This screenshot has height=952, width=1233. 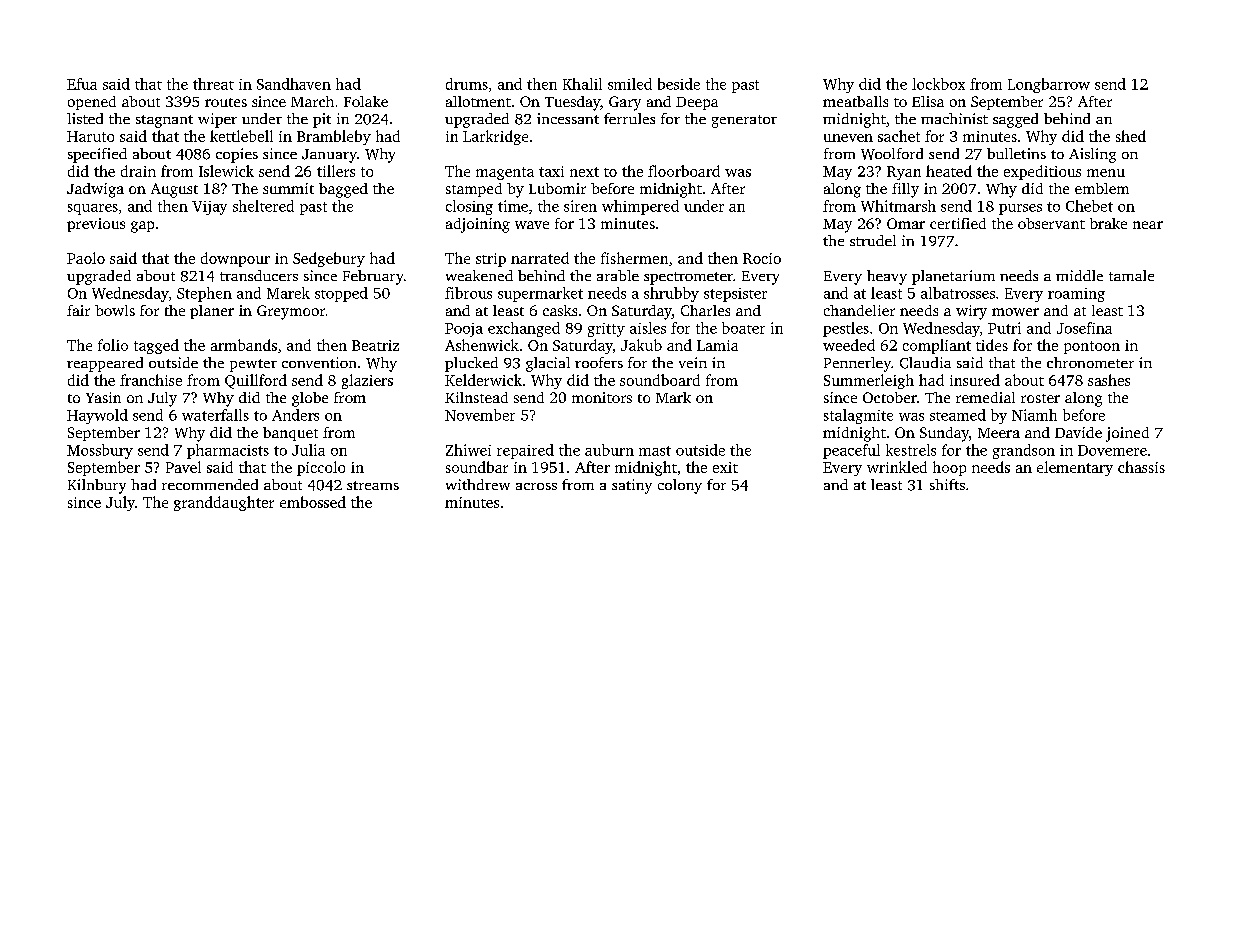 I want to click on planetarium, so click(x=953, y=277).
